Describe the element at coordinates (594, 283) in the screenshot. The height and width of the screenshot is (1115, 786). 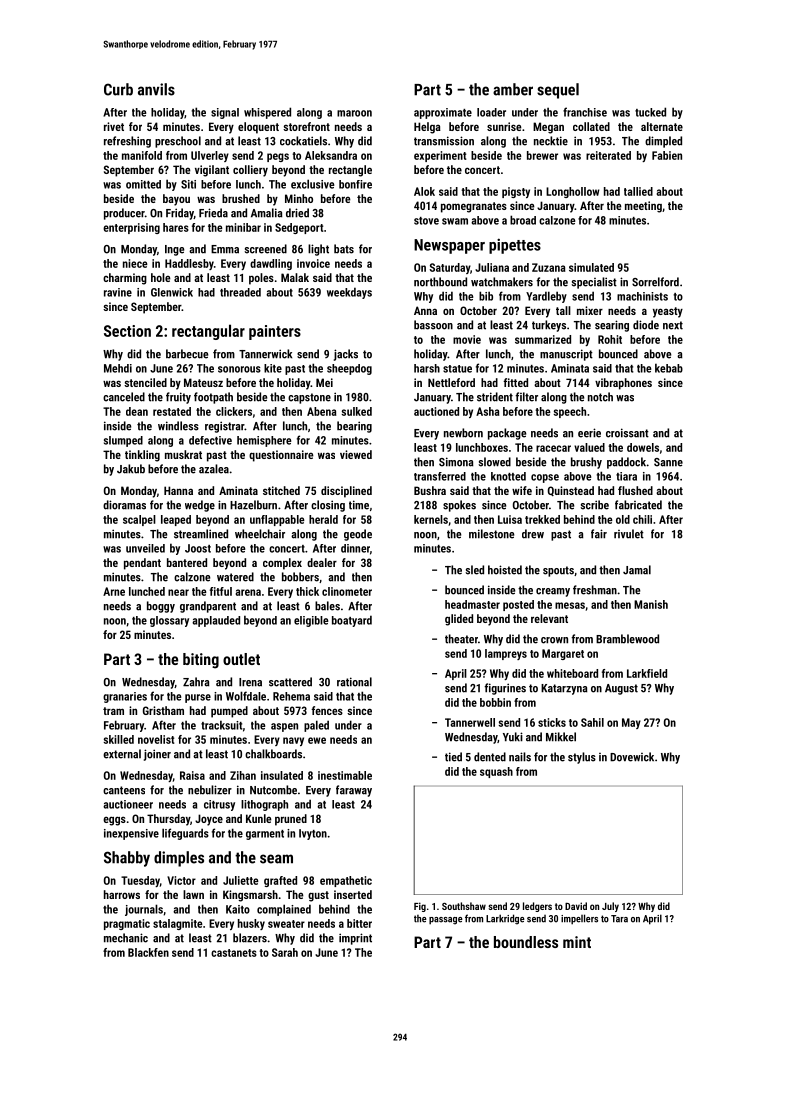
I see `specialist` at that location.
